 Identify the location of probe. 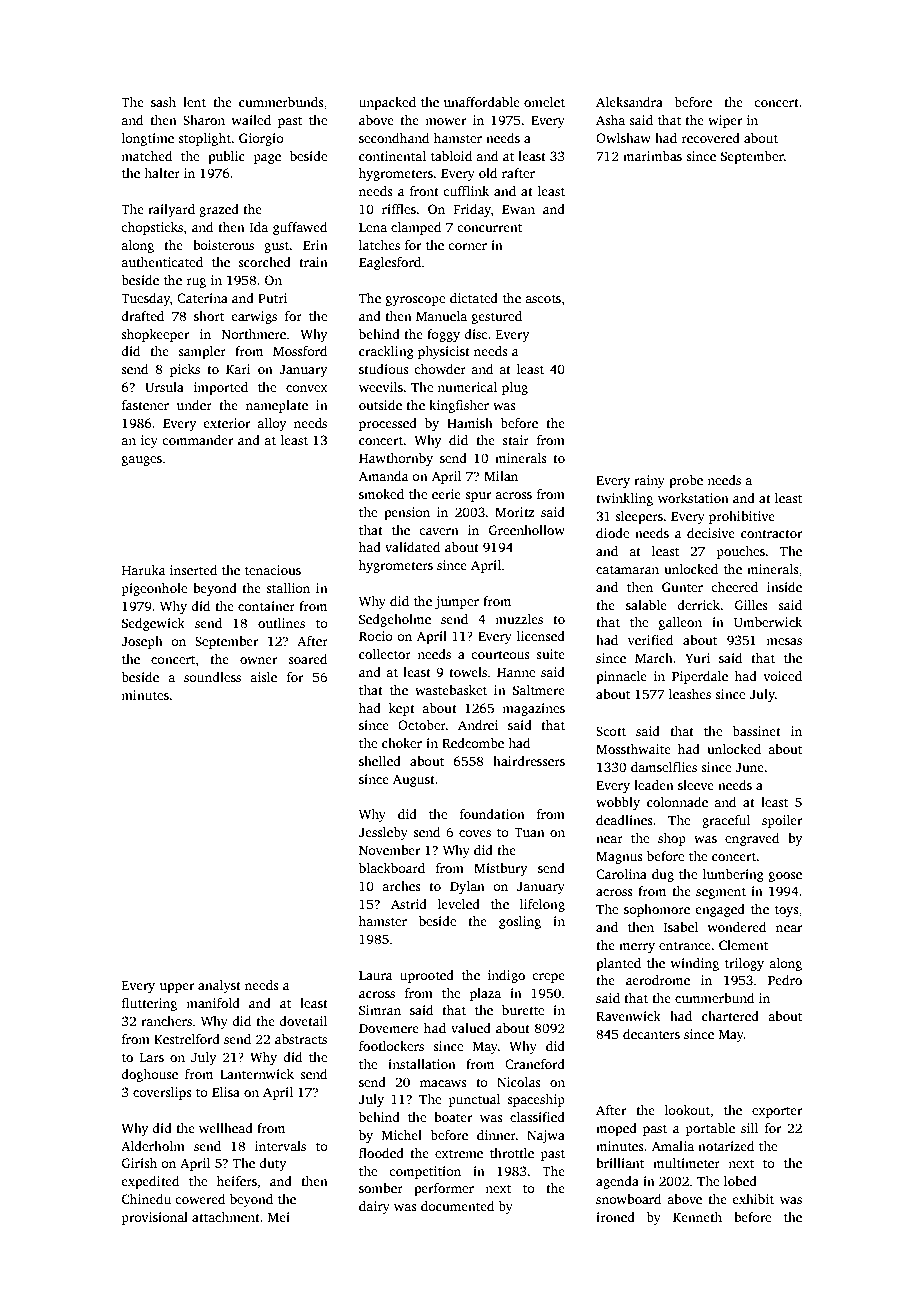
(686, 481).
